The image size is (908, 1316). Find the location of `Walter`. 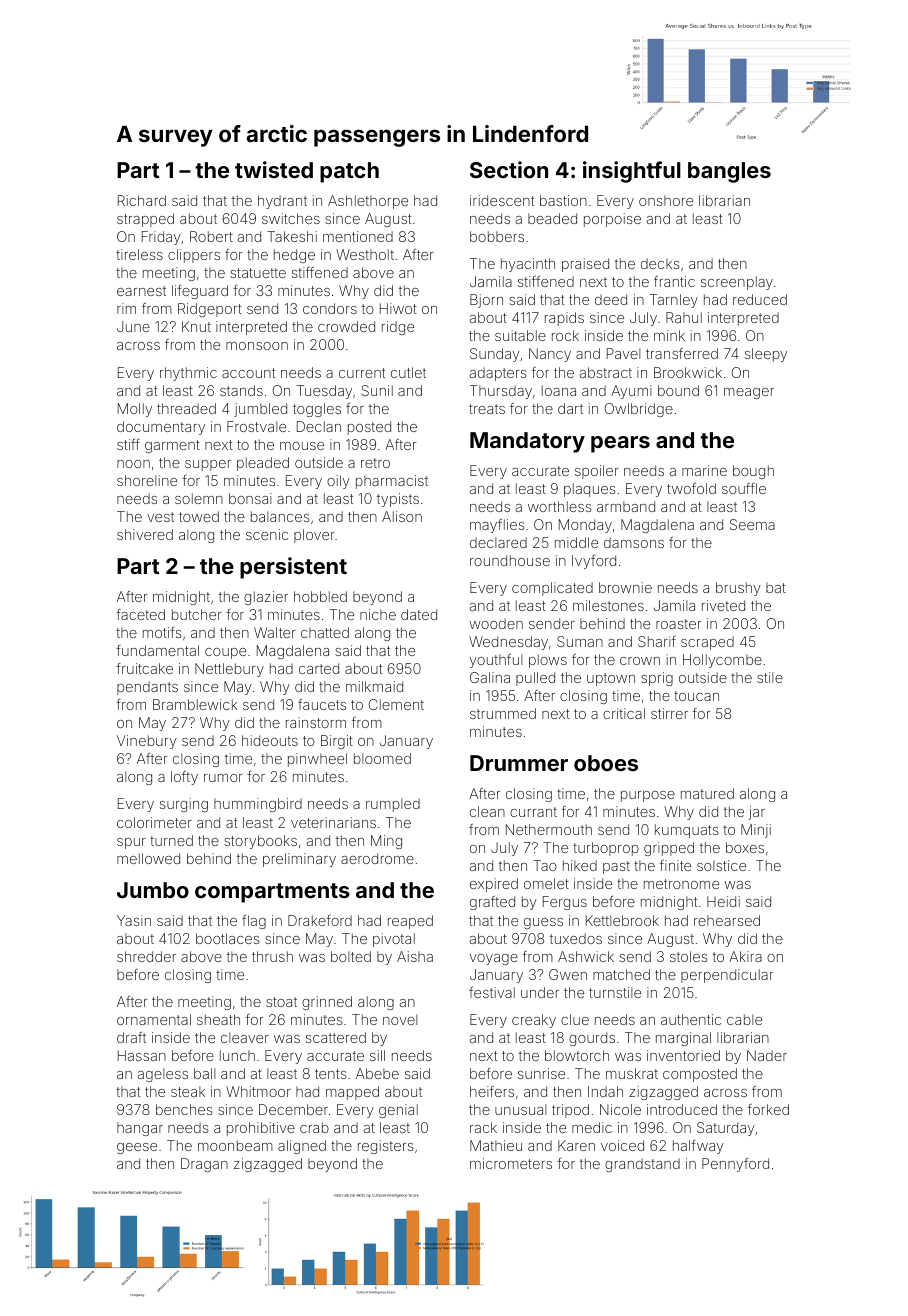

Walter is located at coordinates (275, 632).
